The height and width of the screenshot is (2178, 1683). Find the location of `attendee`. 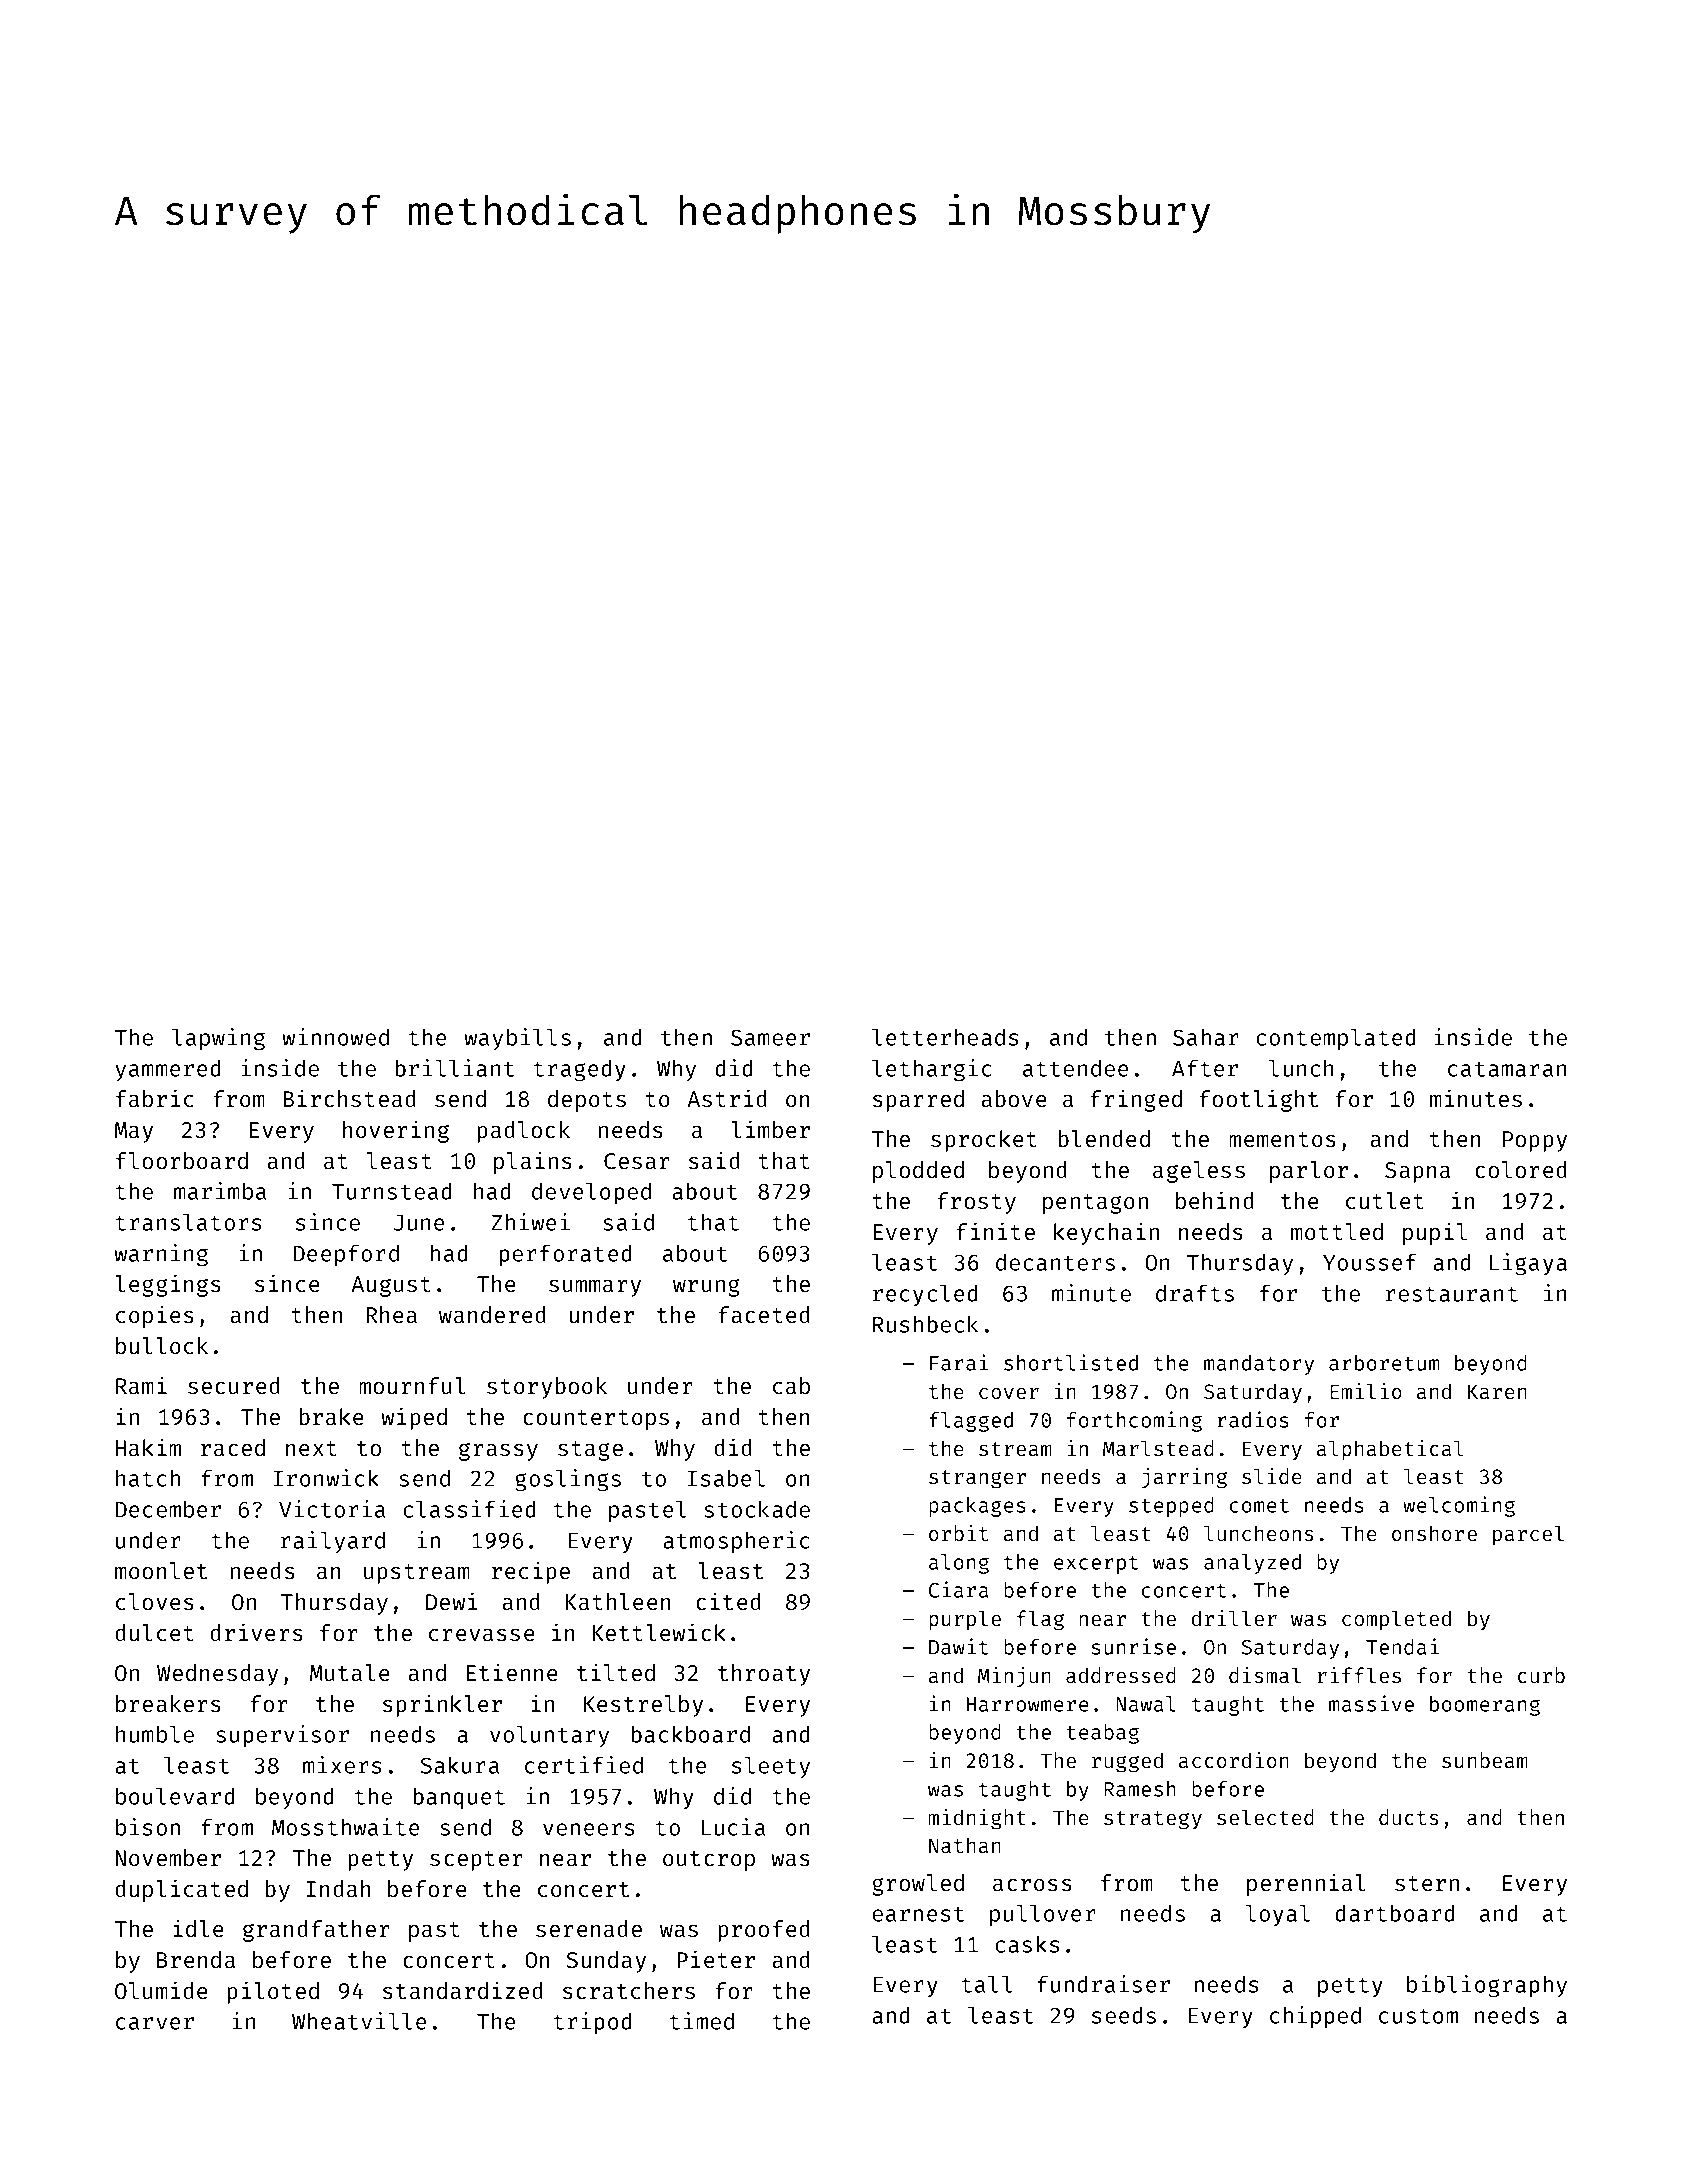

attendee is located at coordinates (1076, 1068).
